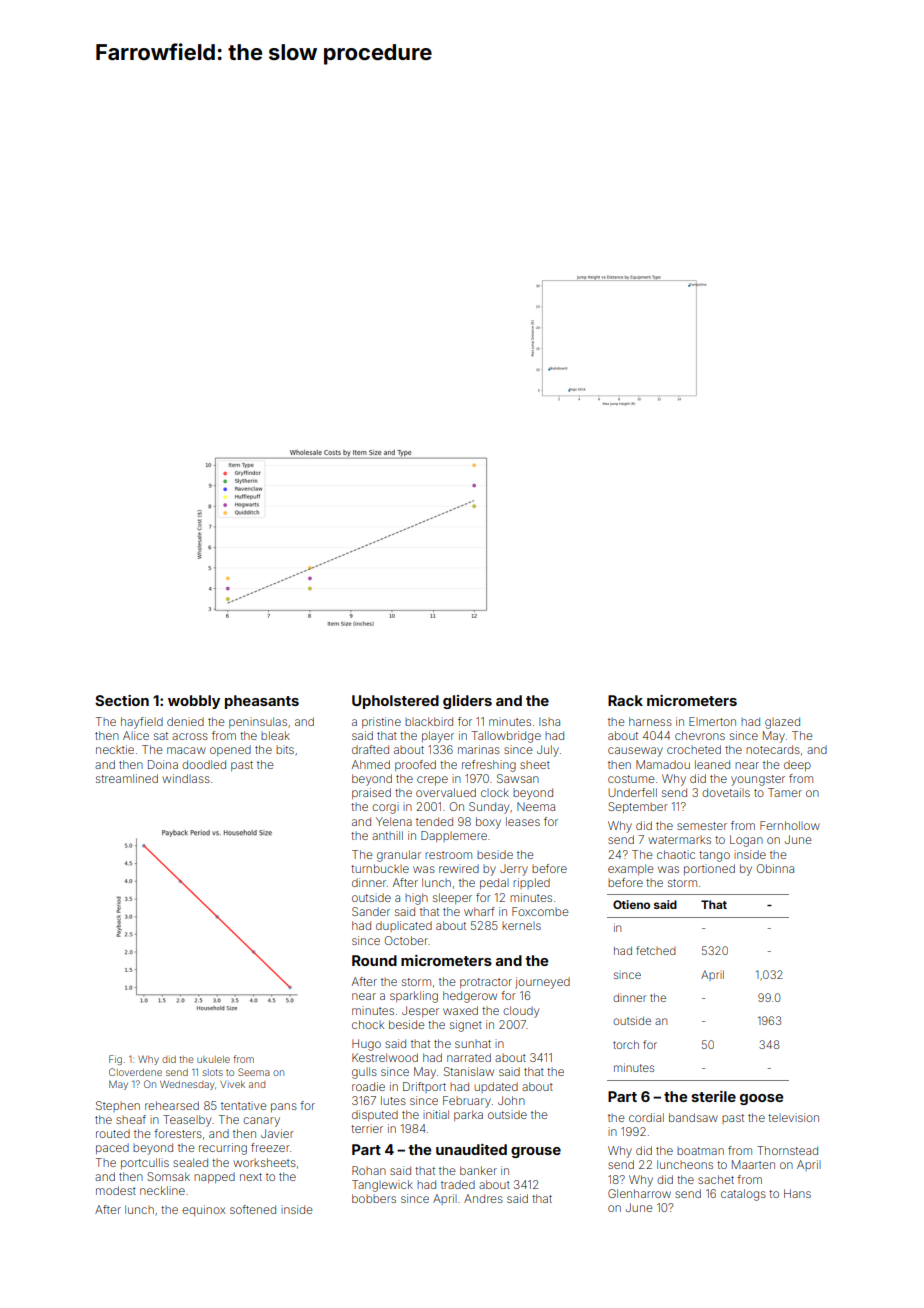 The image size is (924, 1308). Describe the element at coordinates (521, 926) in the screenshot. I see `kernels` at that location.
